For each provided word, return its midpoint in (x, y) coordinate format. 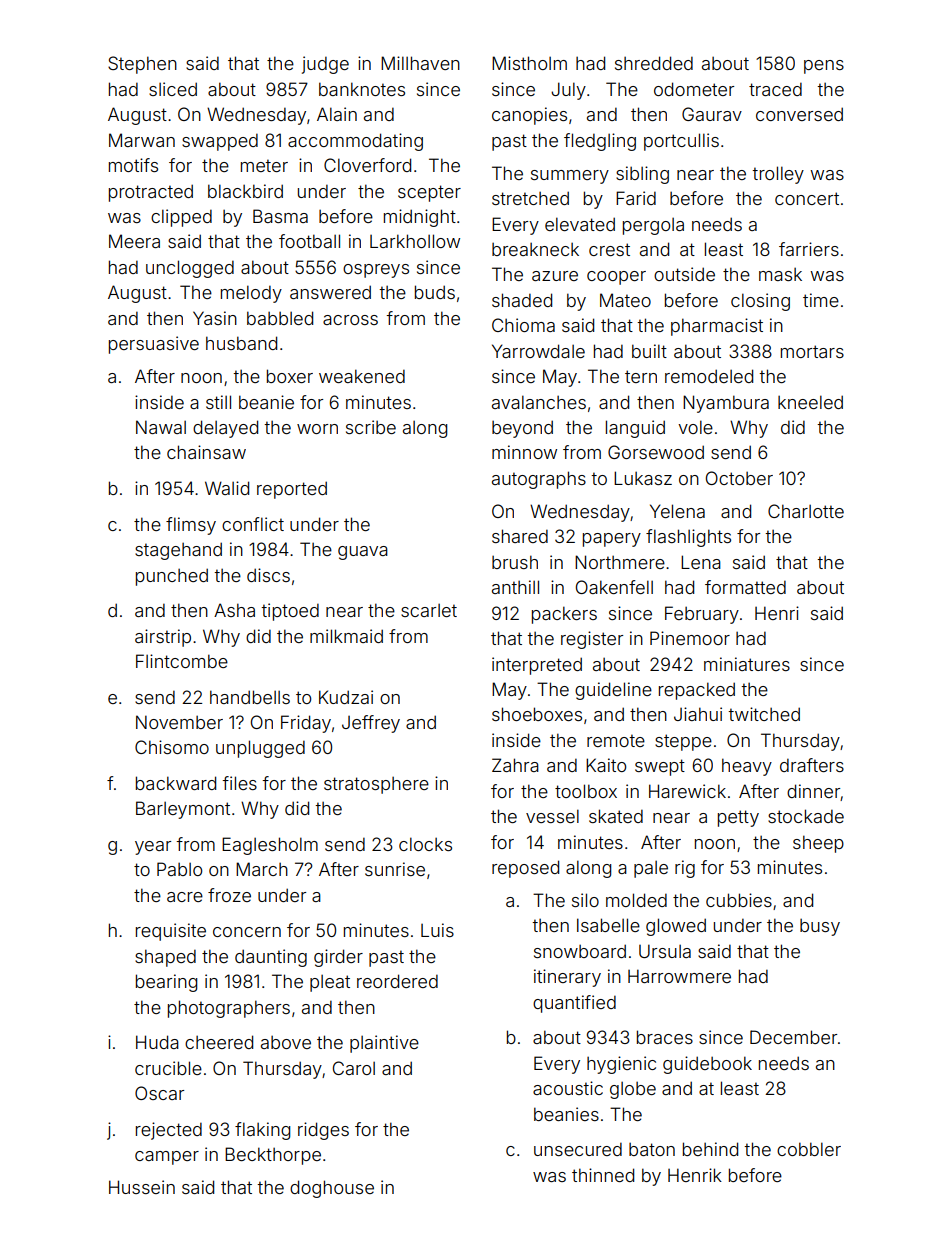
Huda (157, 1042)
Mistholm (529, 63)
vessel (552, 816)
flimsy (191, 526)
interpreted (537, 666)
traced (775, 89)
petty (738, 818)
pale (651, 869)
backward (176, 783)
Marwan (142, 140)
